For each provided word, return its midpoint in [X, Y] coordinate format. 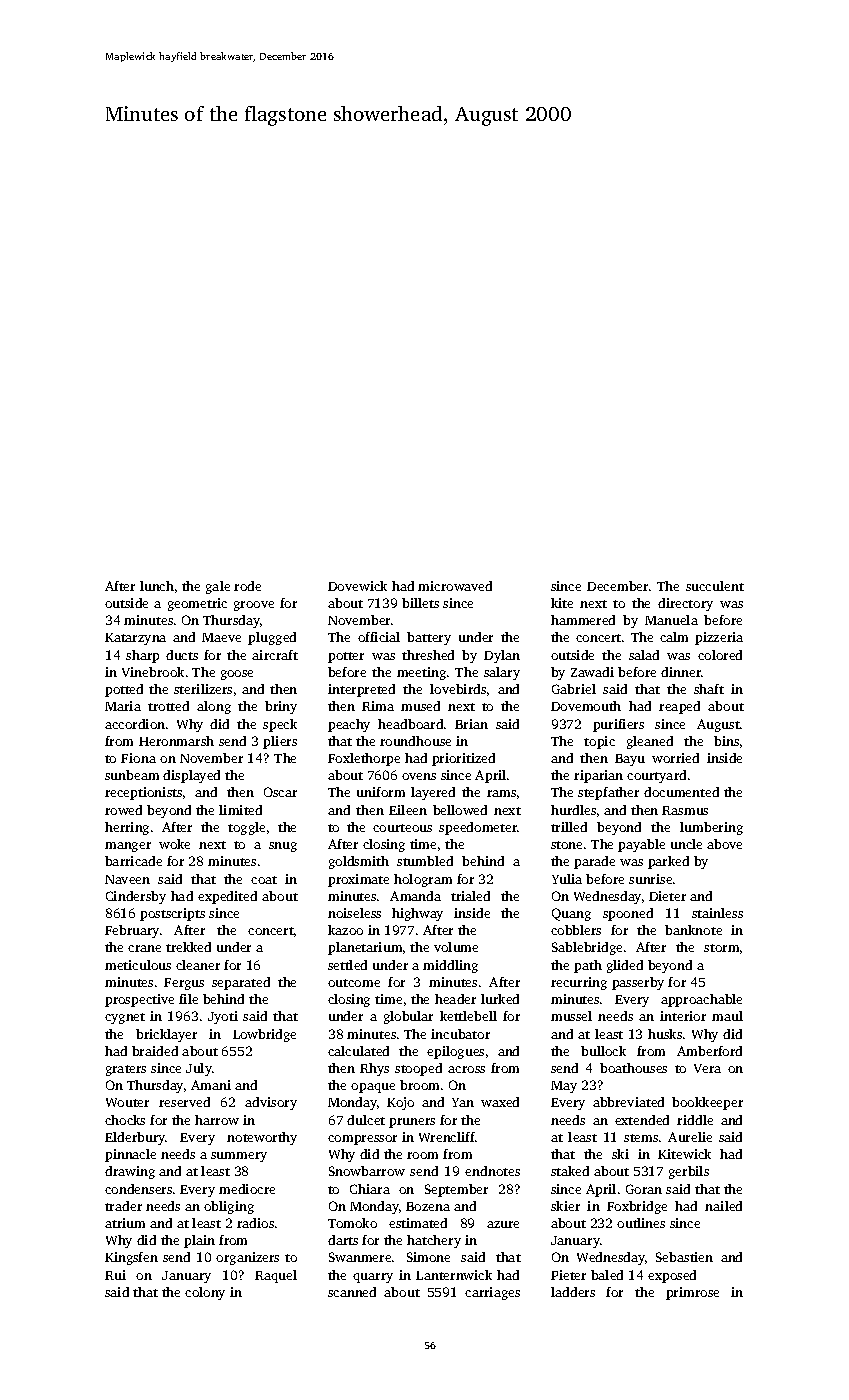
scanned [352, 1292]
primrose [692, 1293]
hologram [423, 880]
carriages [492, 1293]
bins [726, 741]
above [724, 844]
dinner [681, 672]
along [214, 707]
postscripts [172, 914]
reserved [184, 1102]
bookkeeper [707, 1103]
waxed [500, 1102]
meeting [421, 673]
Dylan [502, 656]
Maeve [221, 637]
